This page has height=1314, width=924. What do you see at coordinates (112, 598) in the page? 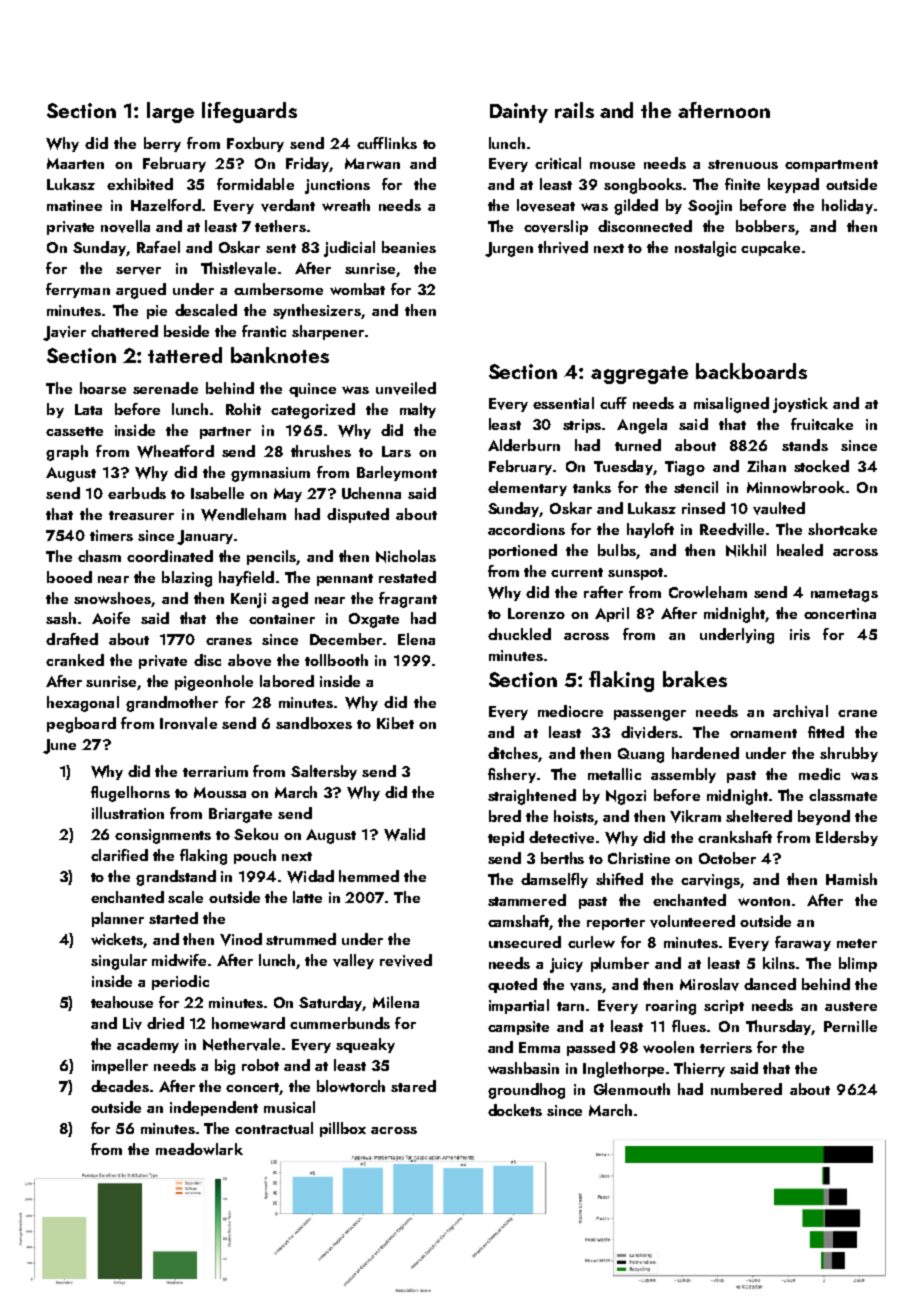
I see `snowshoes` at bounding box center [112, 598].
